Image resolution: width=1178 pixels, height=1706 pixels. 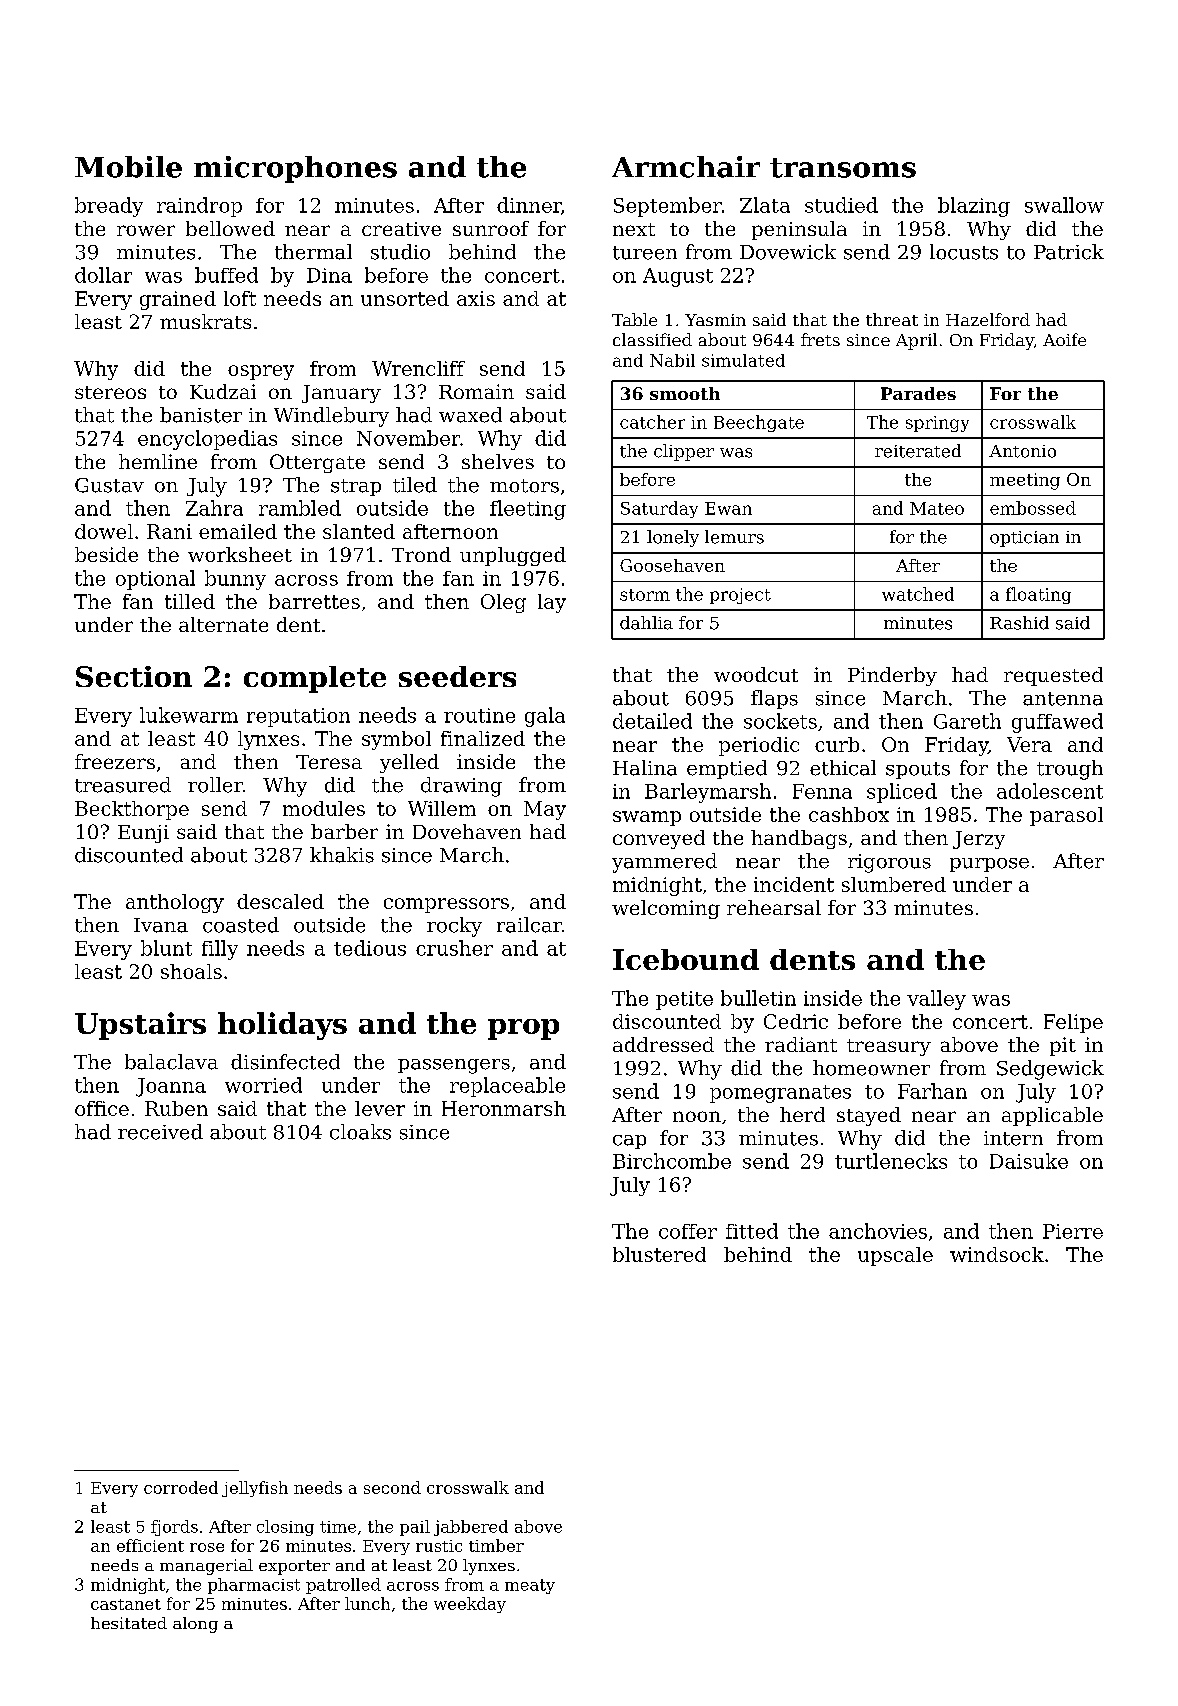 What do you see at coordinates (686, 167) in the screenshot?
I see `Armchair` at bounding box center [686, 167].
